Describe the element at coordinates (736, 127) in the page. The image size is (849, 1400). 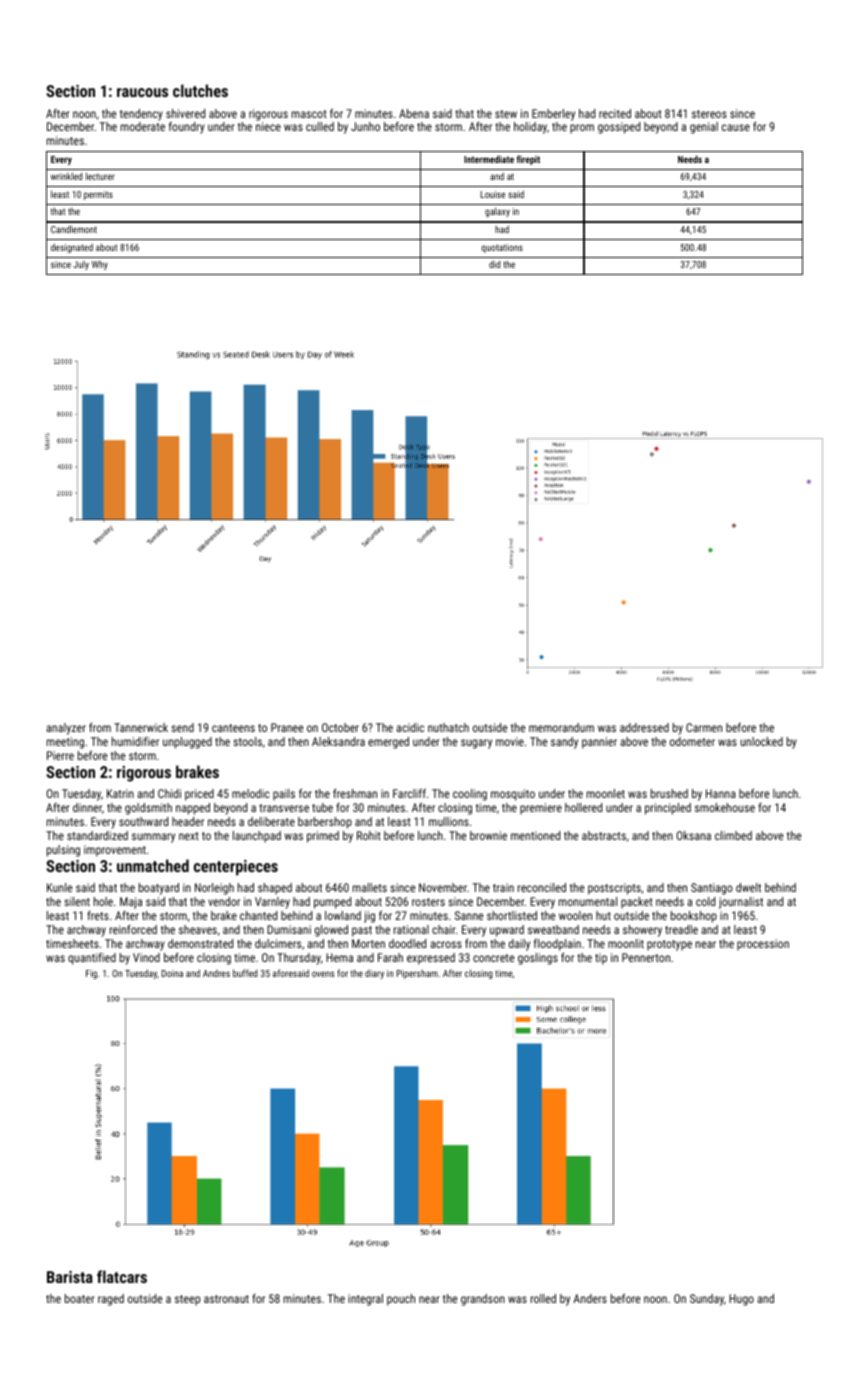
I see `cause` at that location.
